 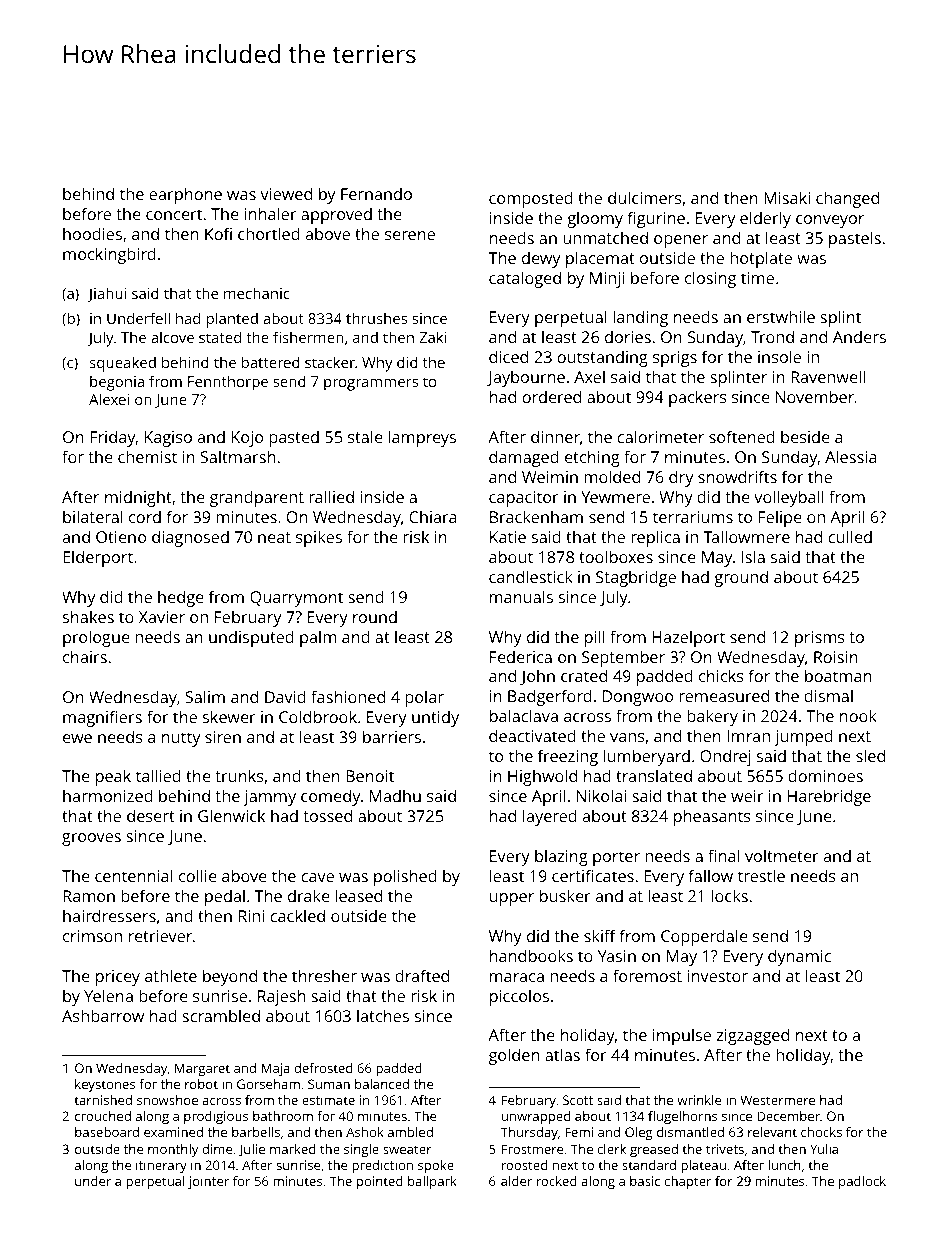 I want to click on Glenwick, so click(x=231, y=815).
